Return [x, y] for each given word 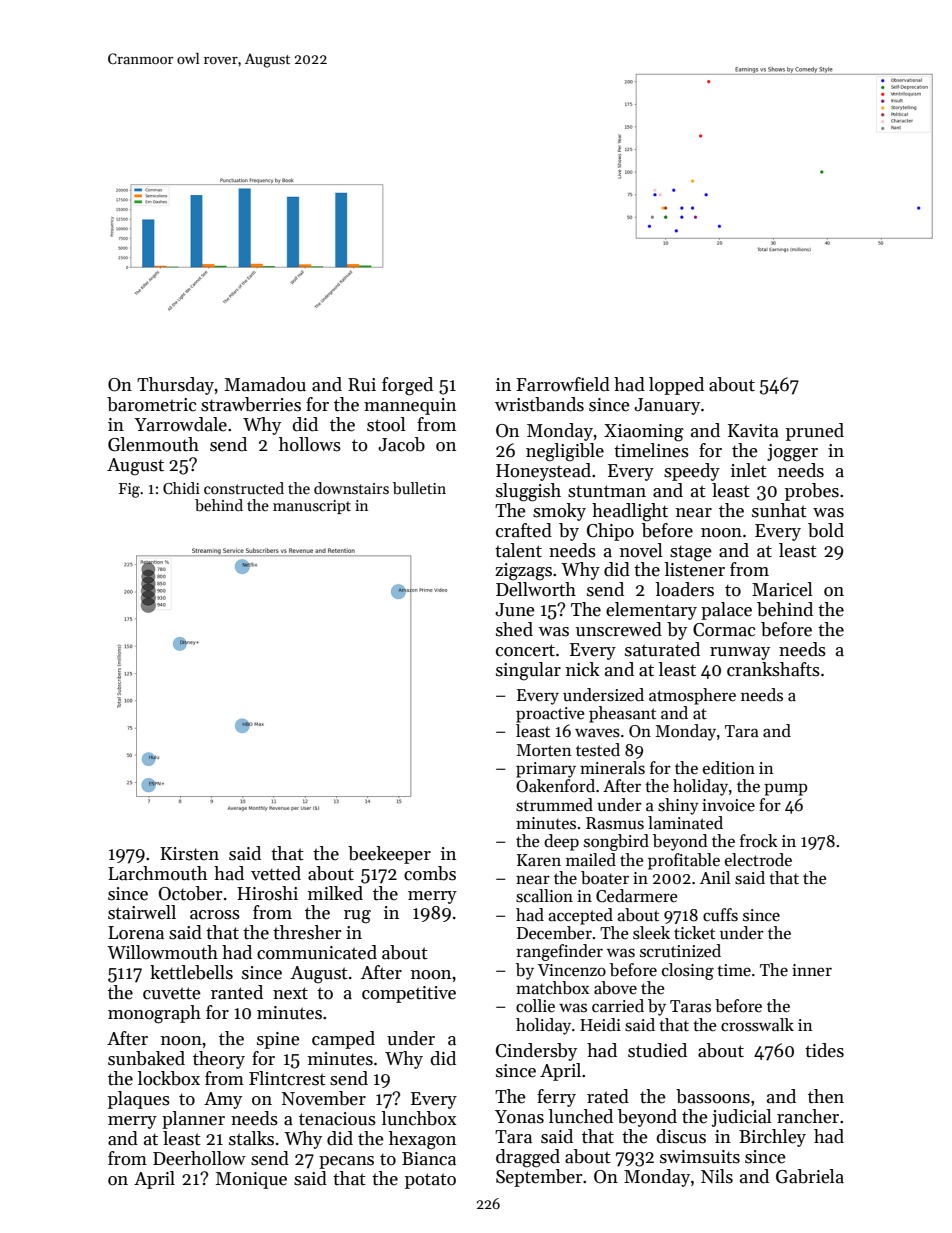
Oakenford [555, 786]
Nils [717, 1176]
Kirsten [189, 854]
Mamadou [265, 384]
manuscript [312, 507]
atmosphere [692, 696]
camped [343, 1040]
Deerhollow [199, 1158]
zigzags [523, 572]
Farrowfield [563, 384]
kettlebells [191, 972]
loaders [684, 589]
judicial [742, 1118]
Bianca [429, 1159]
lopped [676, 386]
